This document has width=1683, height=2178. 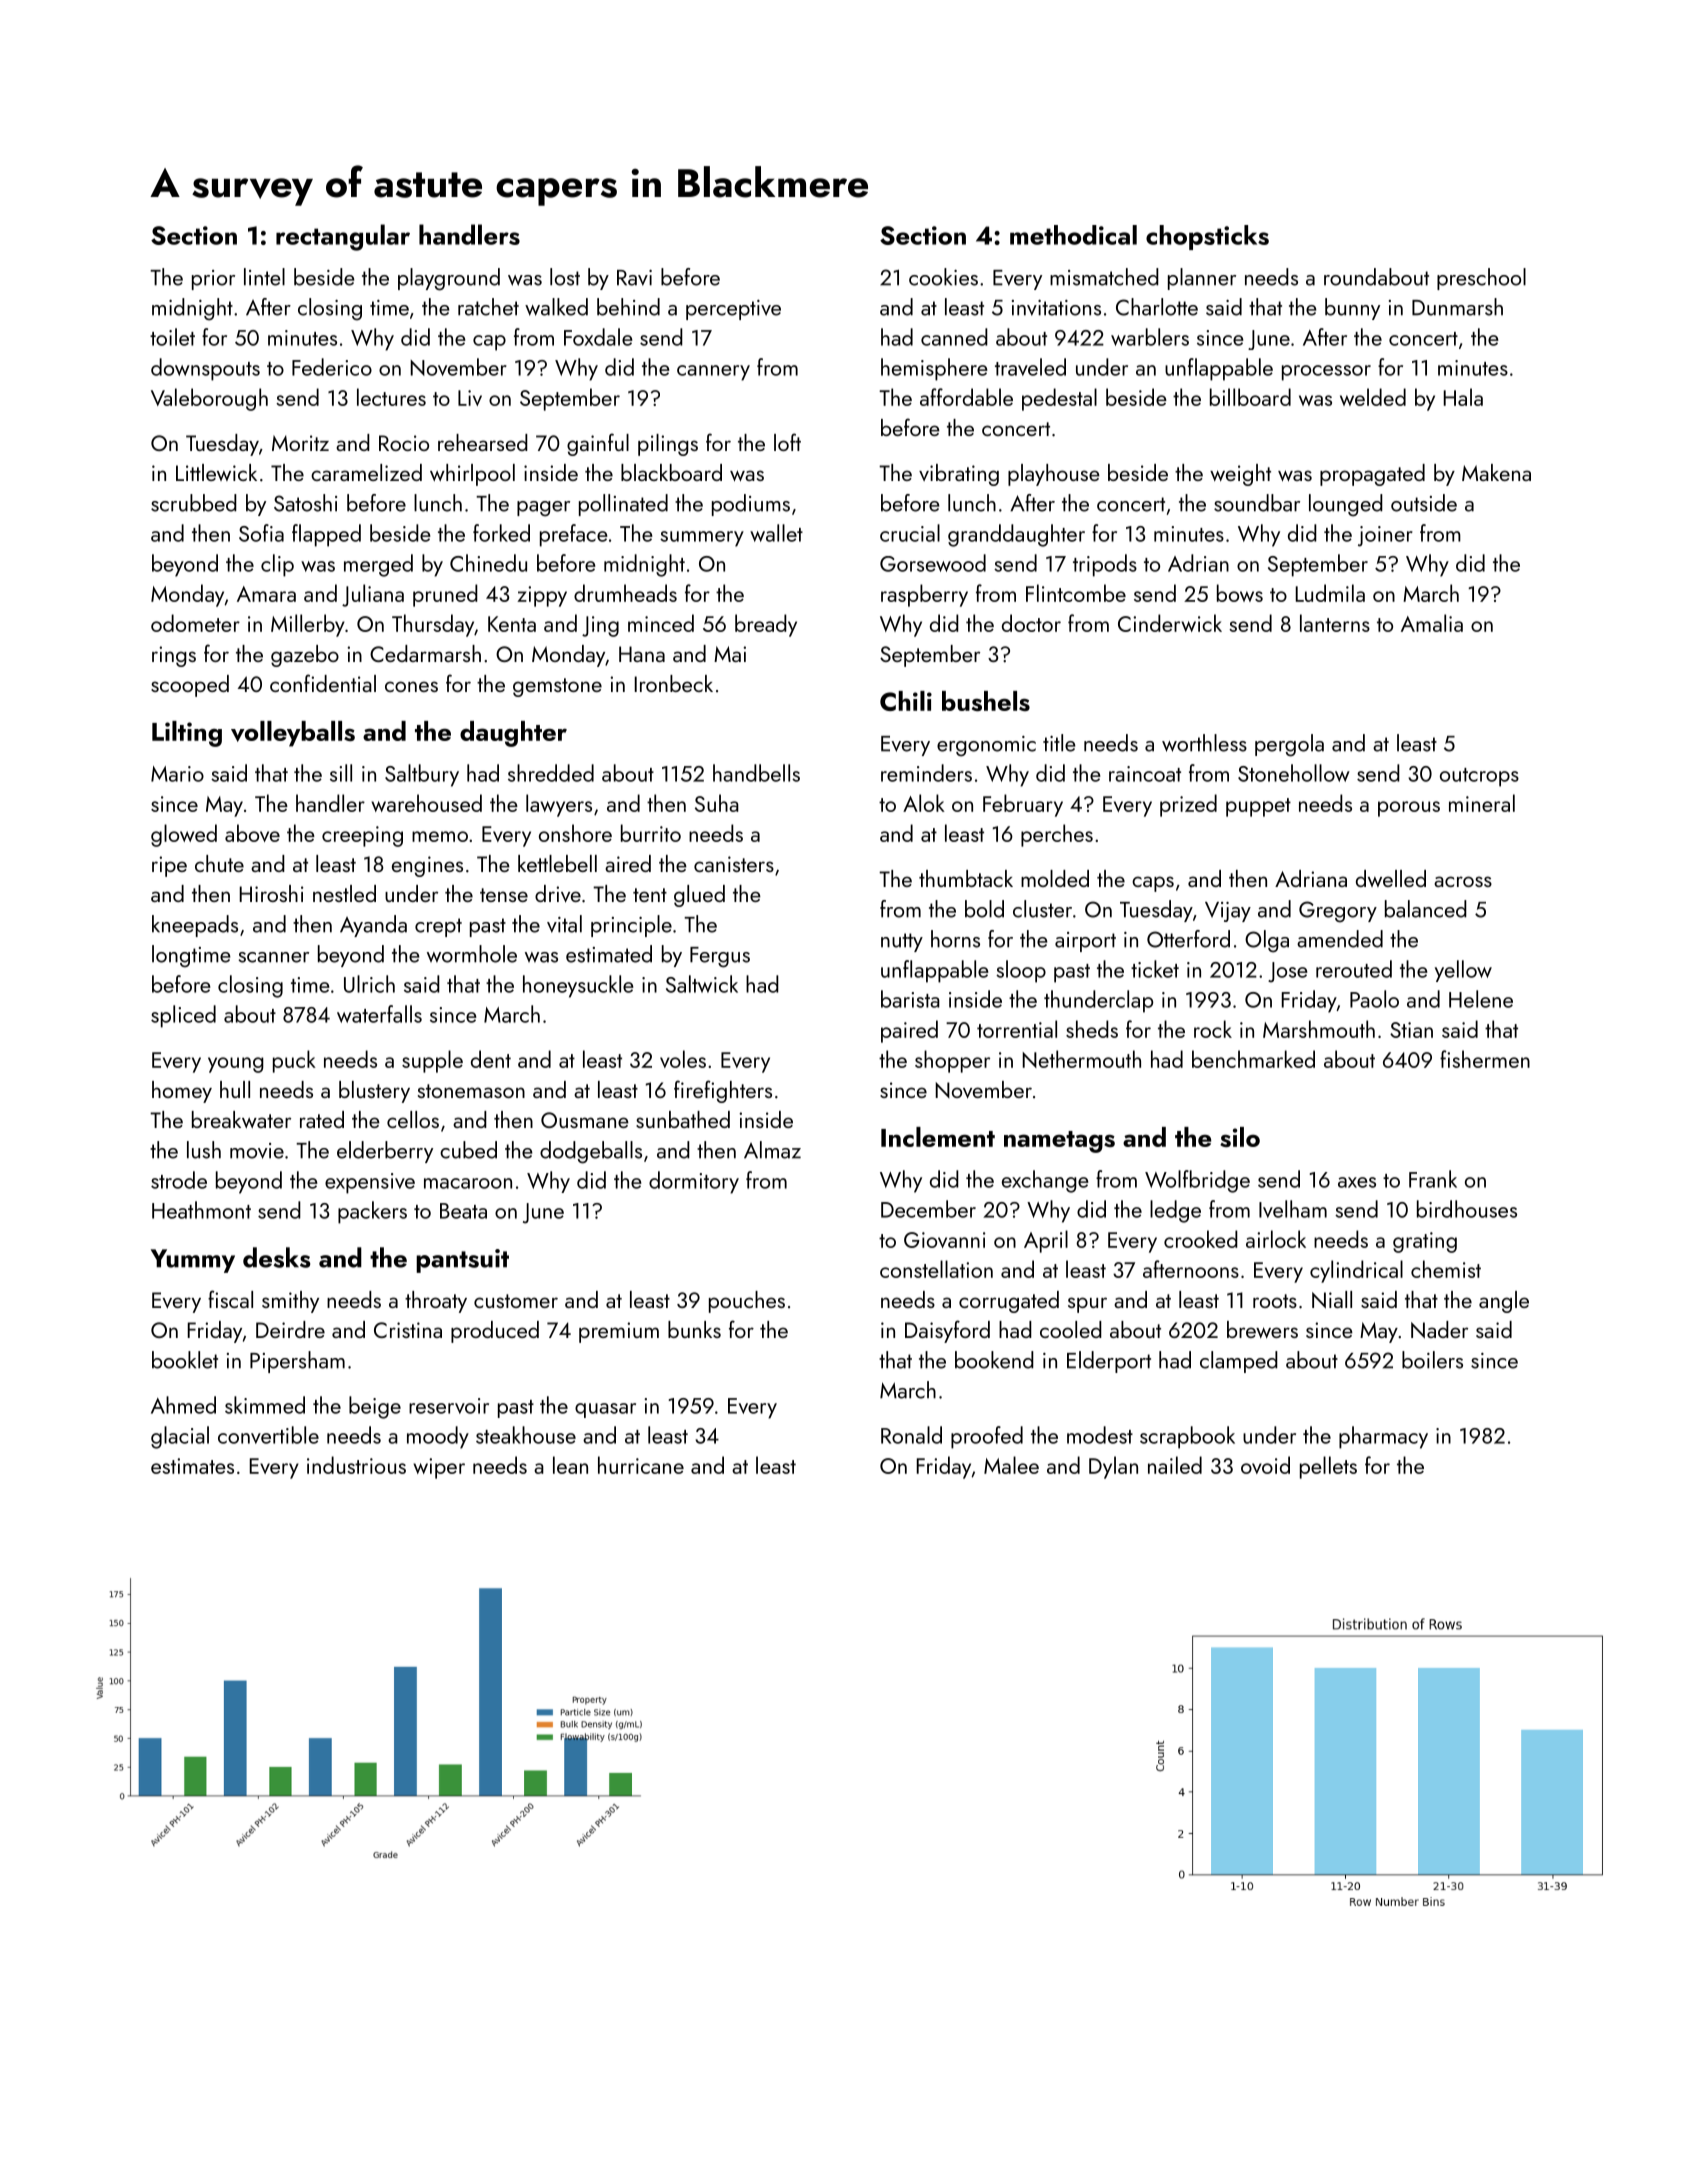 I want to click on Ravi, so click(x=634, y=278).
